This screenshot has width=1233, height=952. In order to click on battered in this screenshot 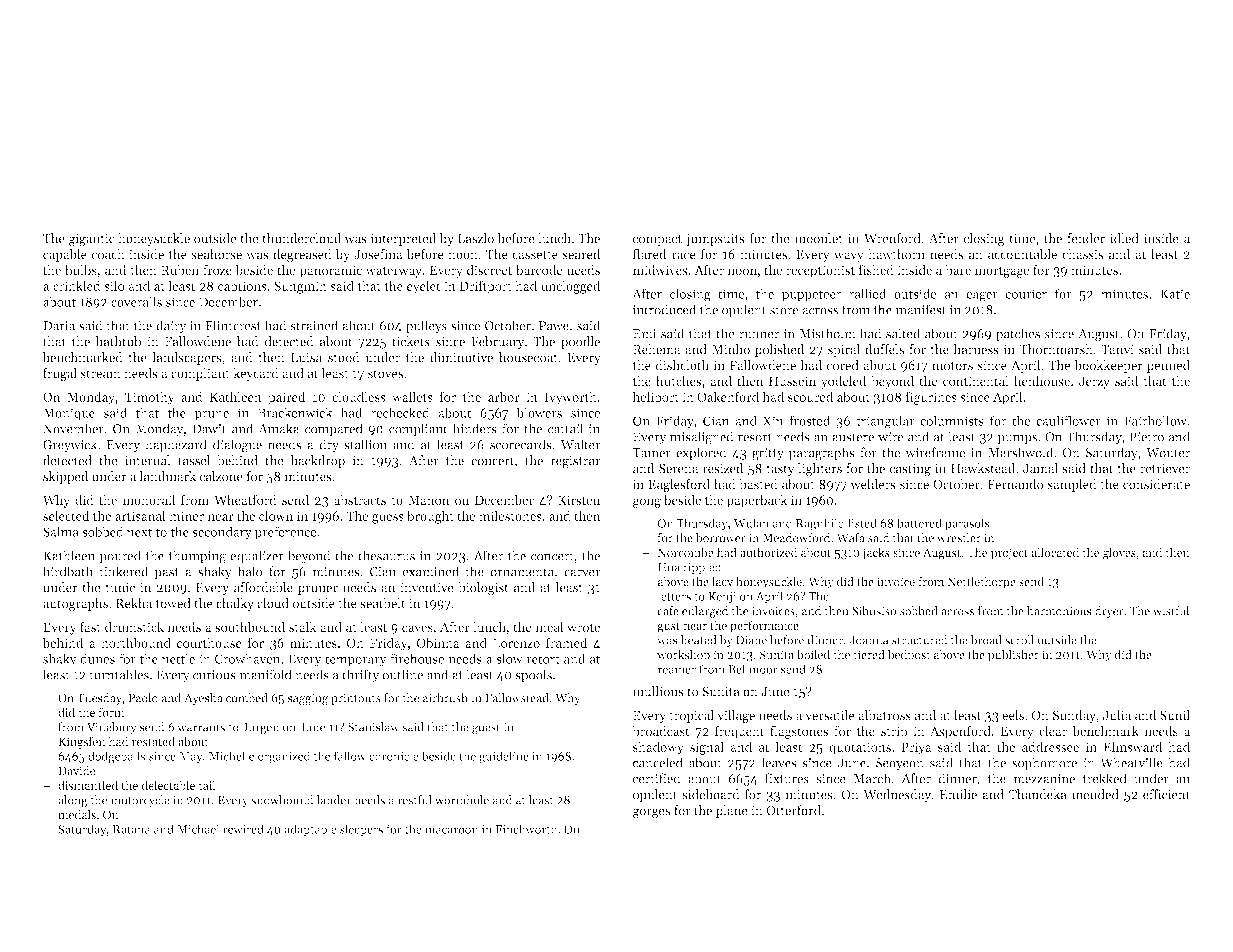, I will do `click(919, 523)`.
